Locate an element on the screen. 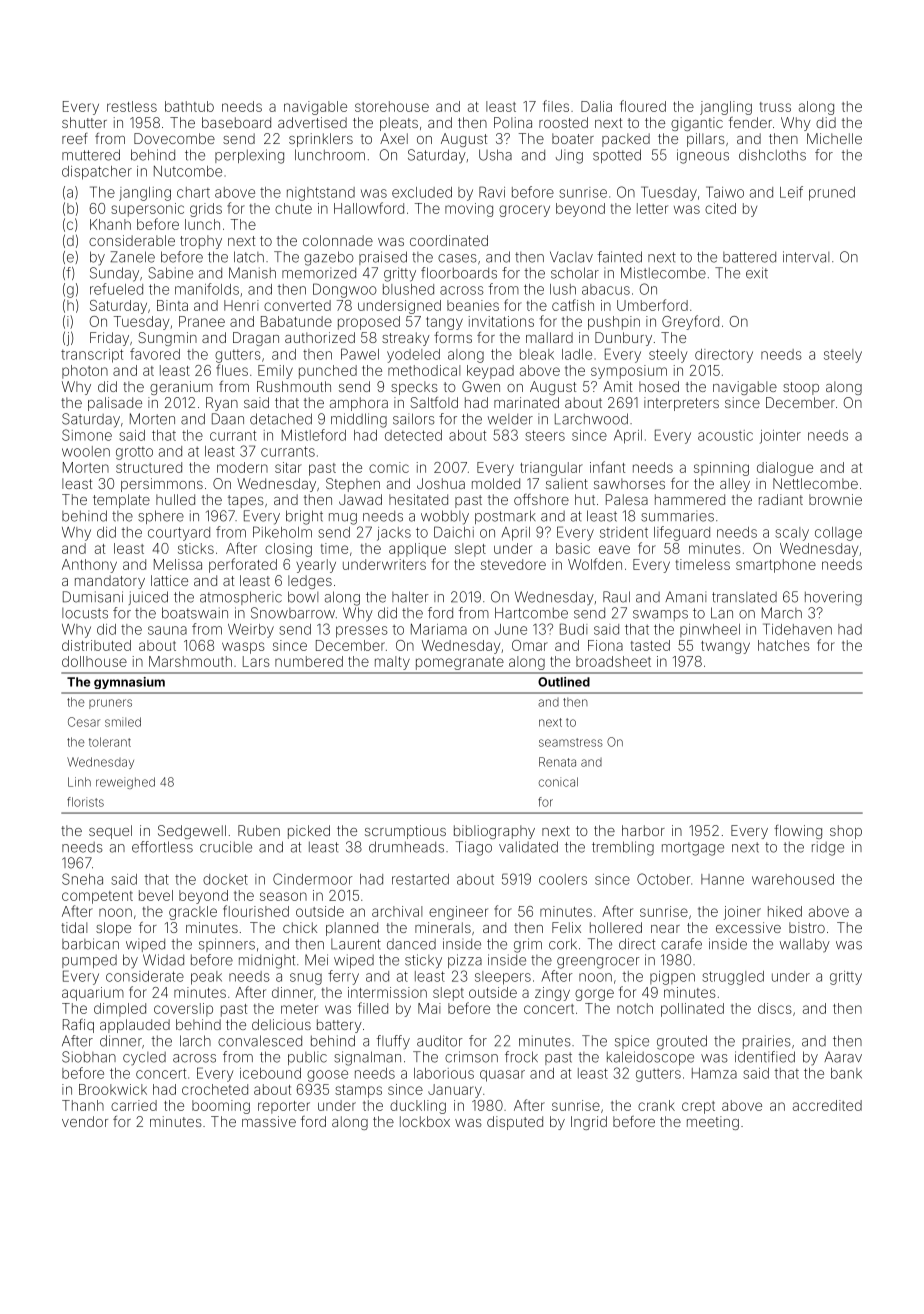 This screenshot has width=924, height=1314. collage is located at coordinates (838, 534).
